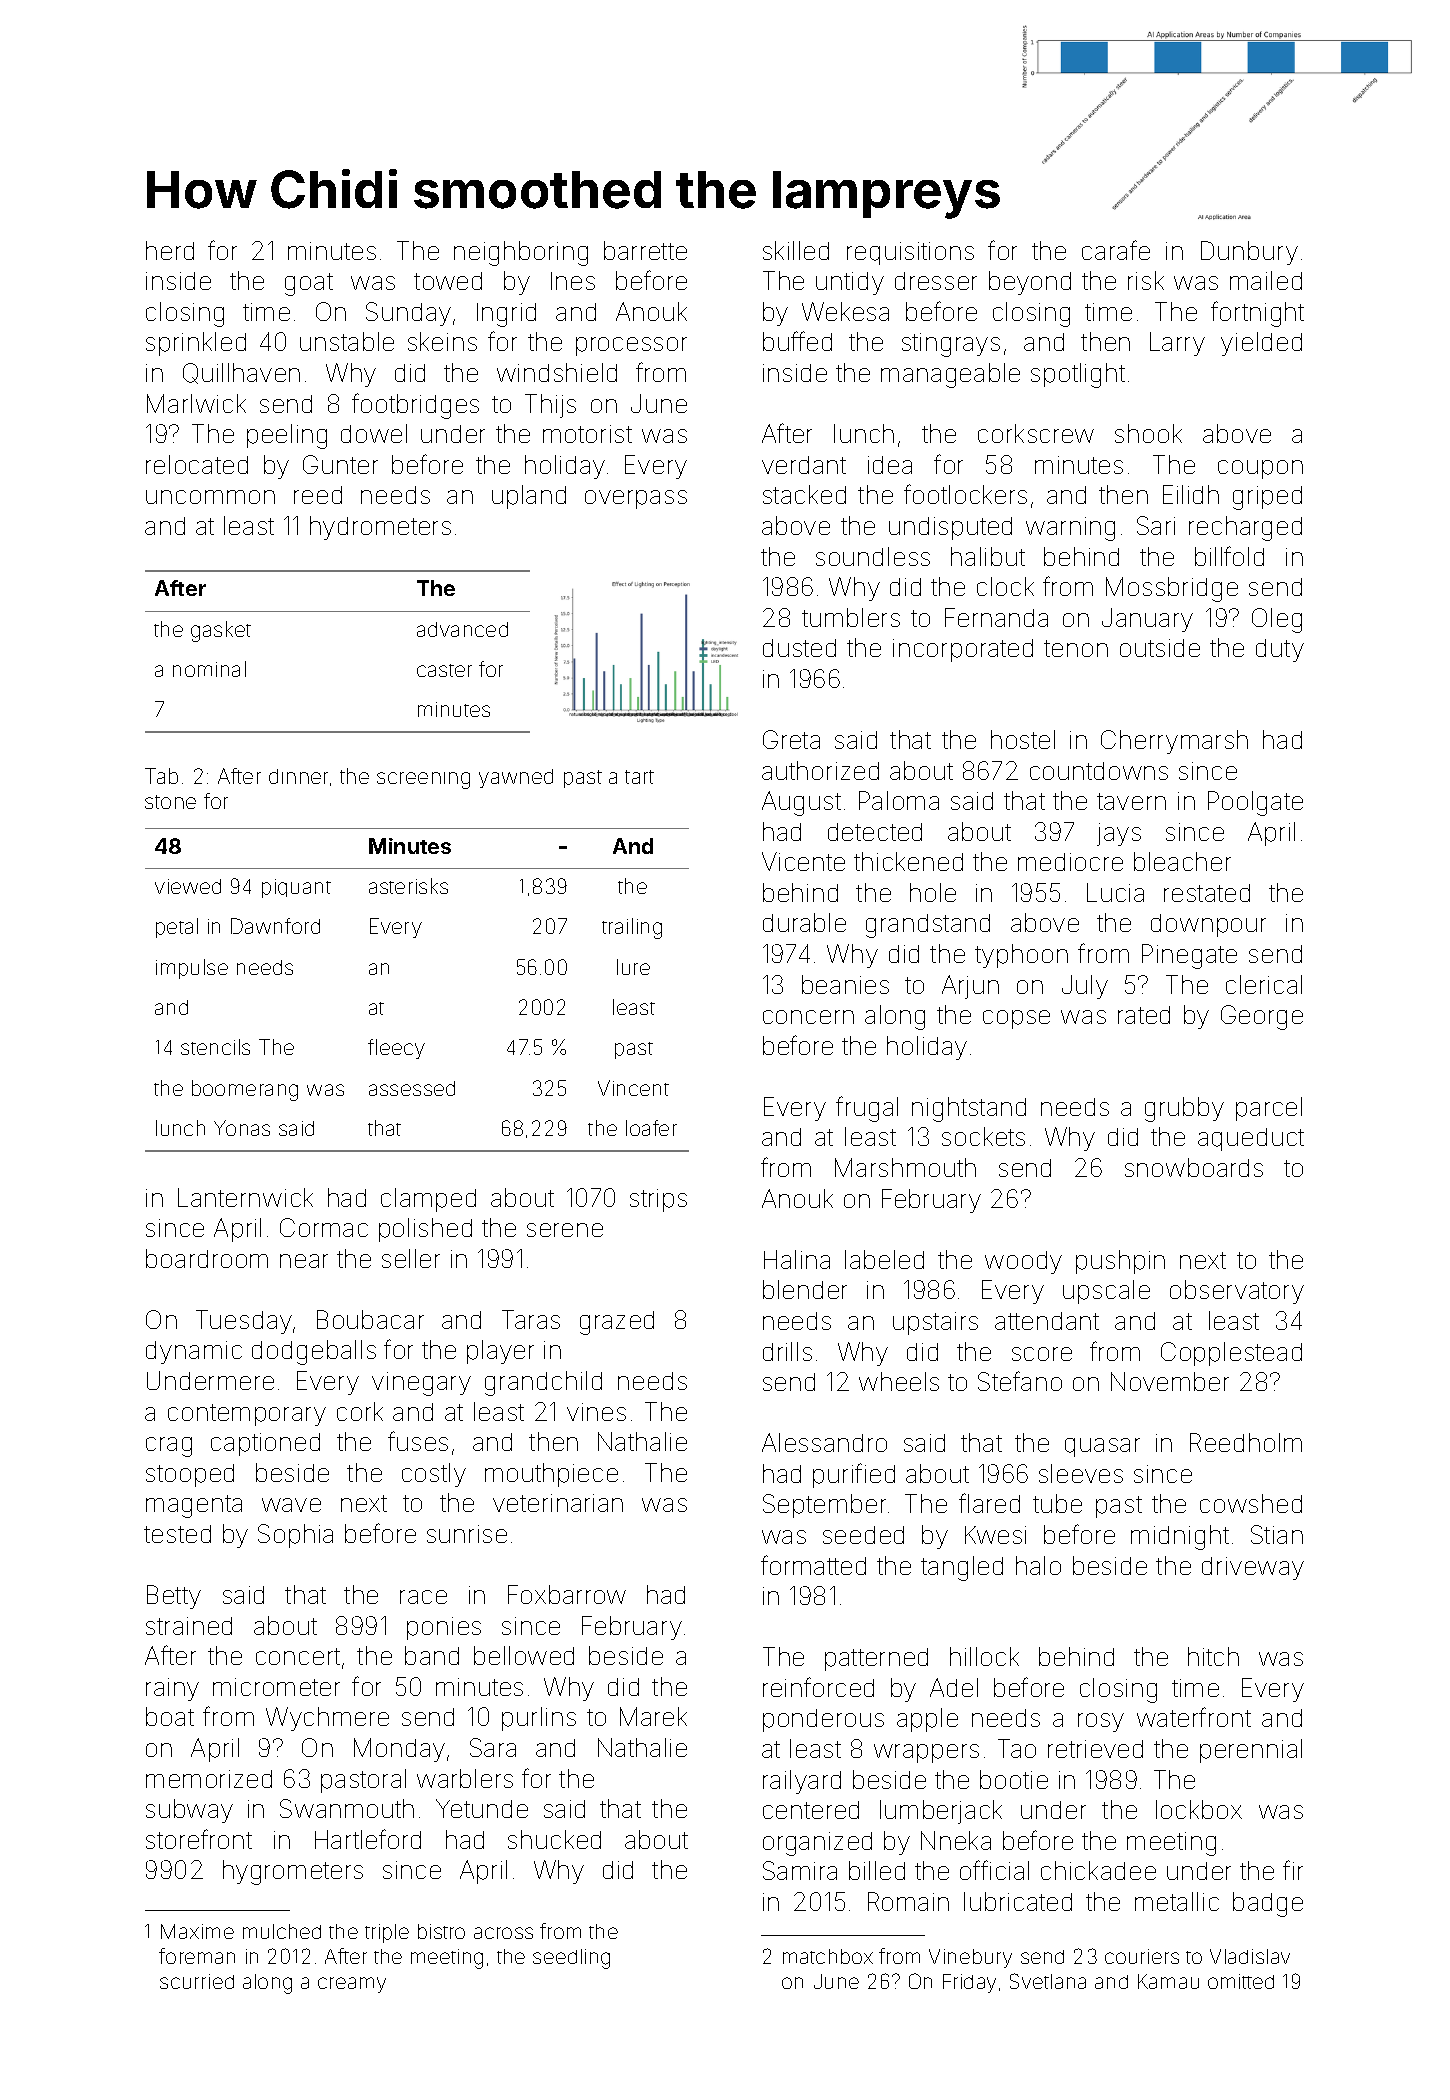 The width and height of the document is (1450, 2100). What do you see at coordinates (1231, 1354) in the document?
I see `Copplestead` at bounding box center [1231, 1354].
